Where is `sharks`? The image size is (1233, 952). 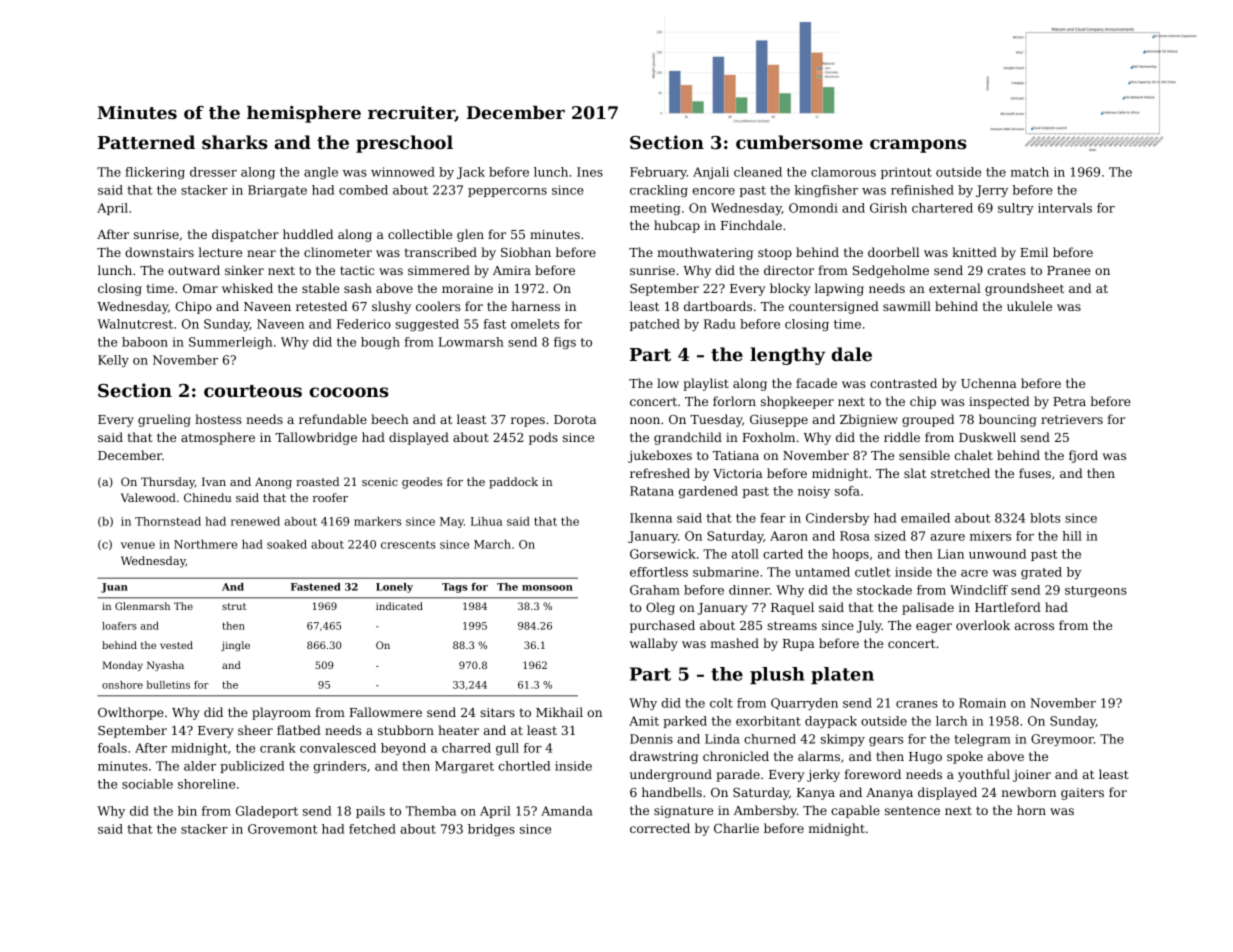 sharks is located at coordinates (235, 142).
